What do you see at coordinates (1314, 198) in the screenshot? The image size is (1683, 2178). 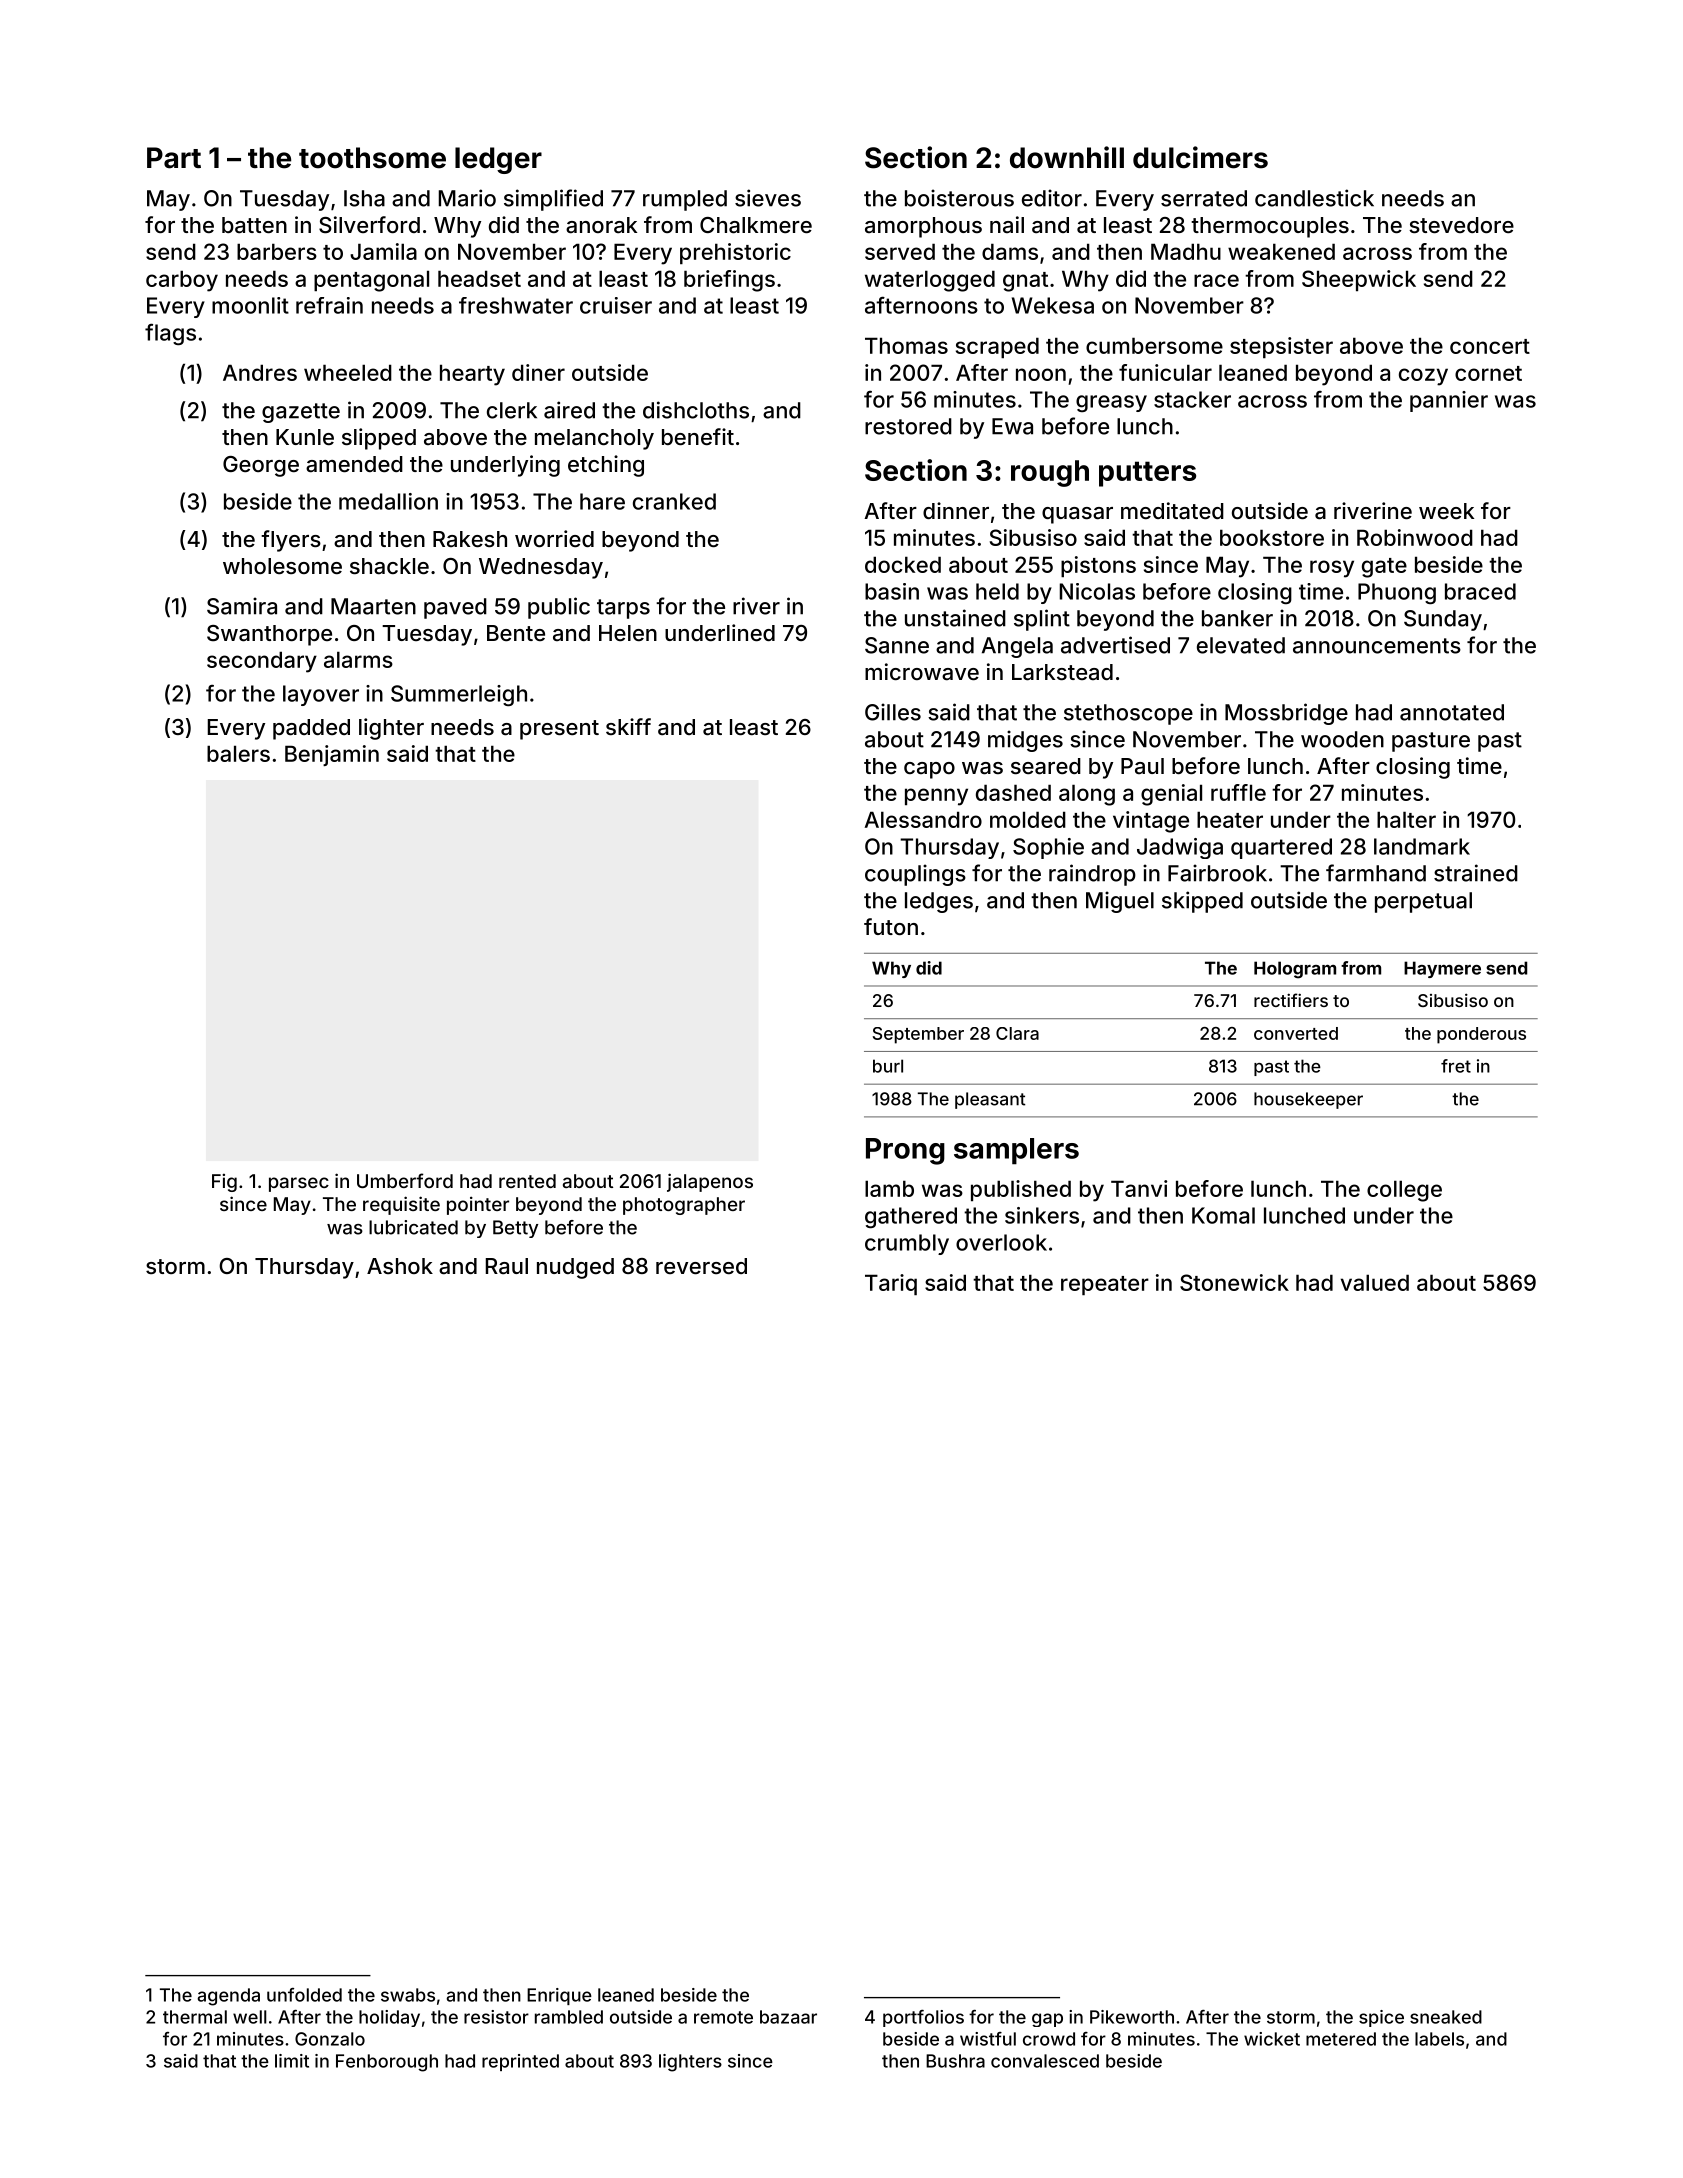 I see `candlestick` at bounding box center [1314, 198].
